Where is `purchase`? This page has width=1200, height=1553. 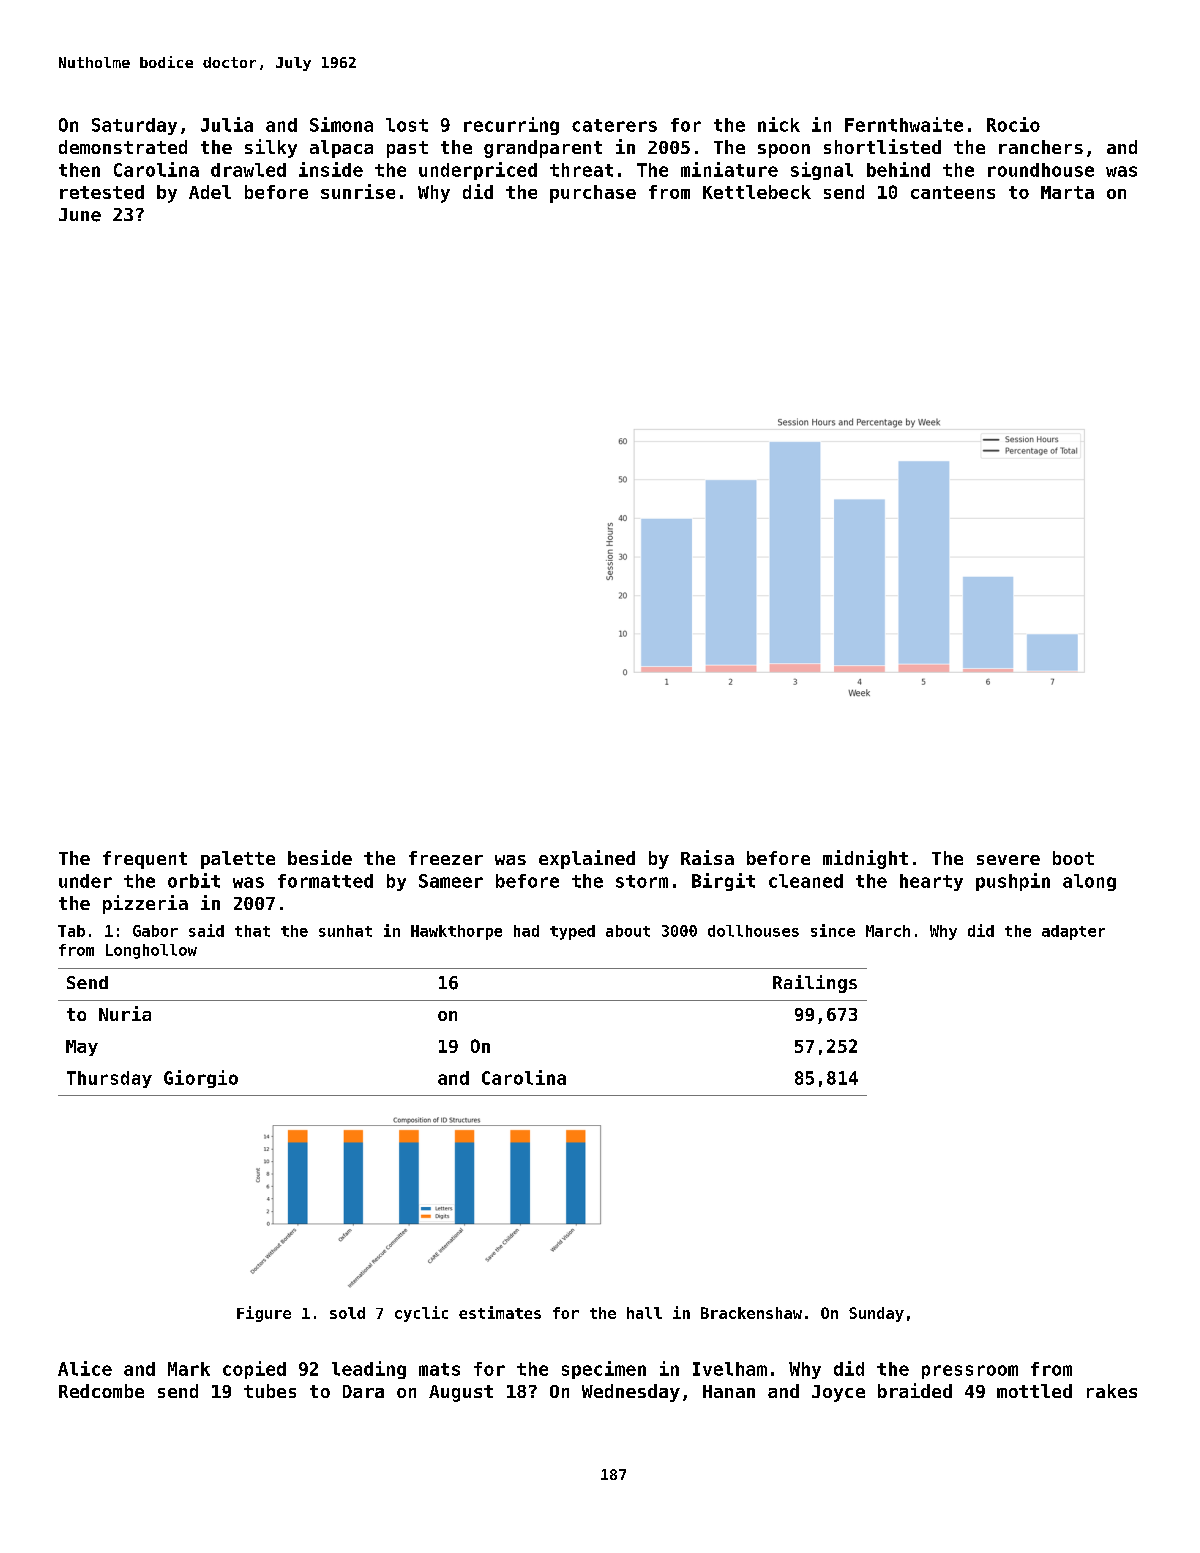
purchase is located at coordinates (593, 194).
